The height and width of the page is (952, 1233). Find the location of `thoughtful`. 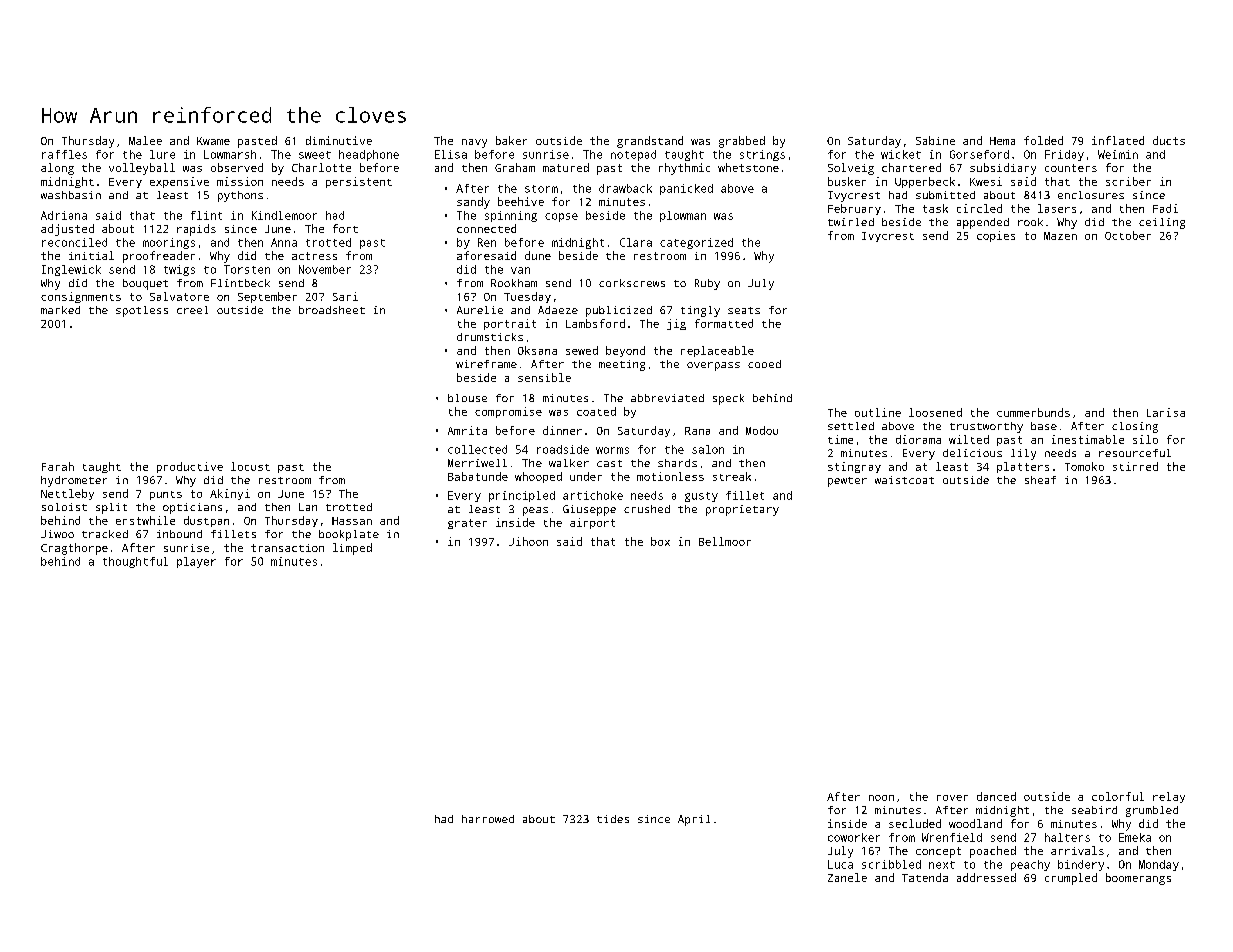

thoughtful is located at coordinates (135, 562).
